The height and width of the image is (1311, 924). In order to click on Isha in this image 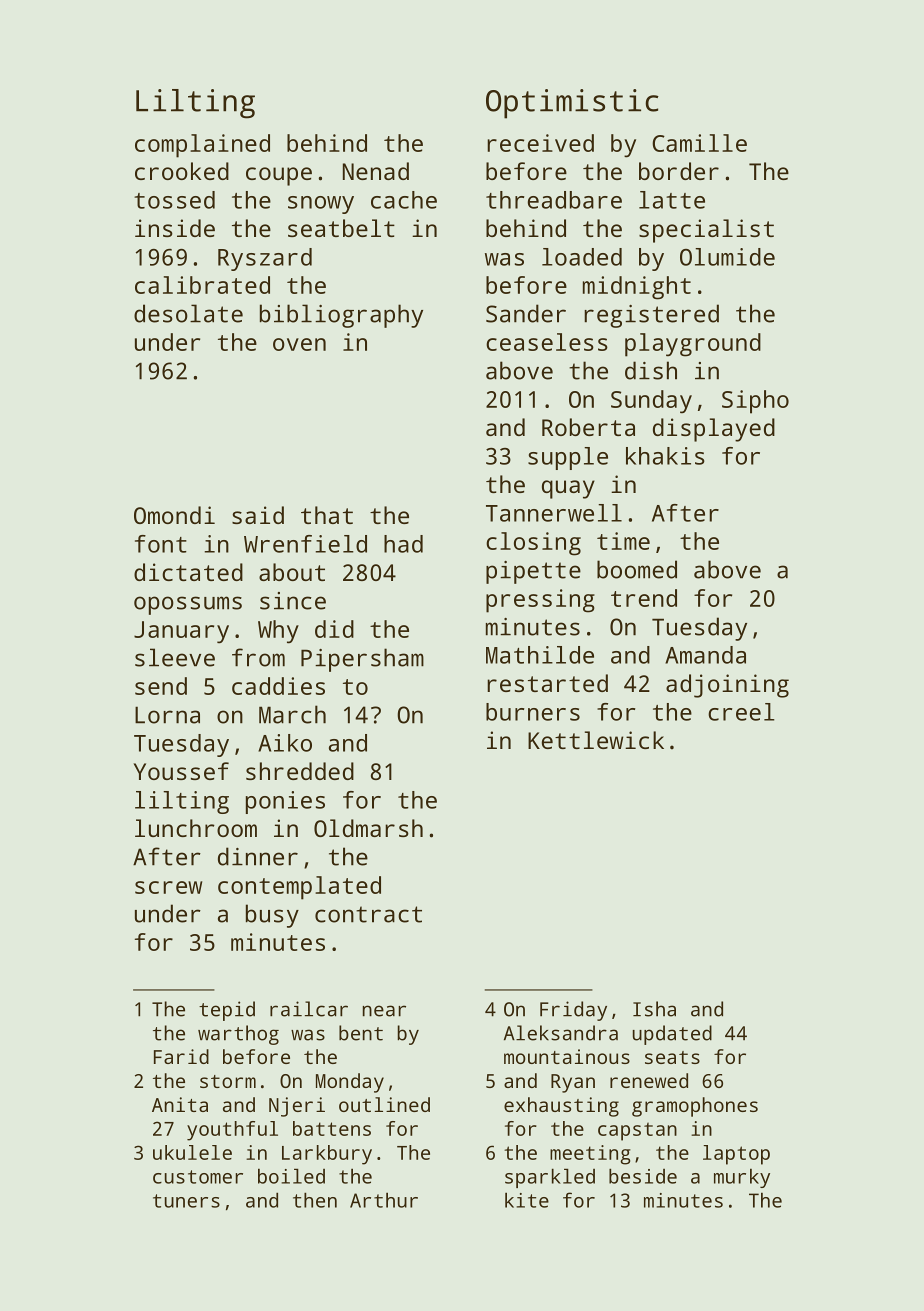, I will do `click(654, 1009)`.
